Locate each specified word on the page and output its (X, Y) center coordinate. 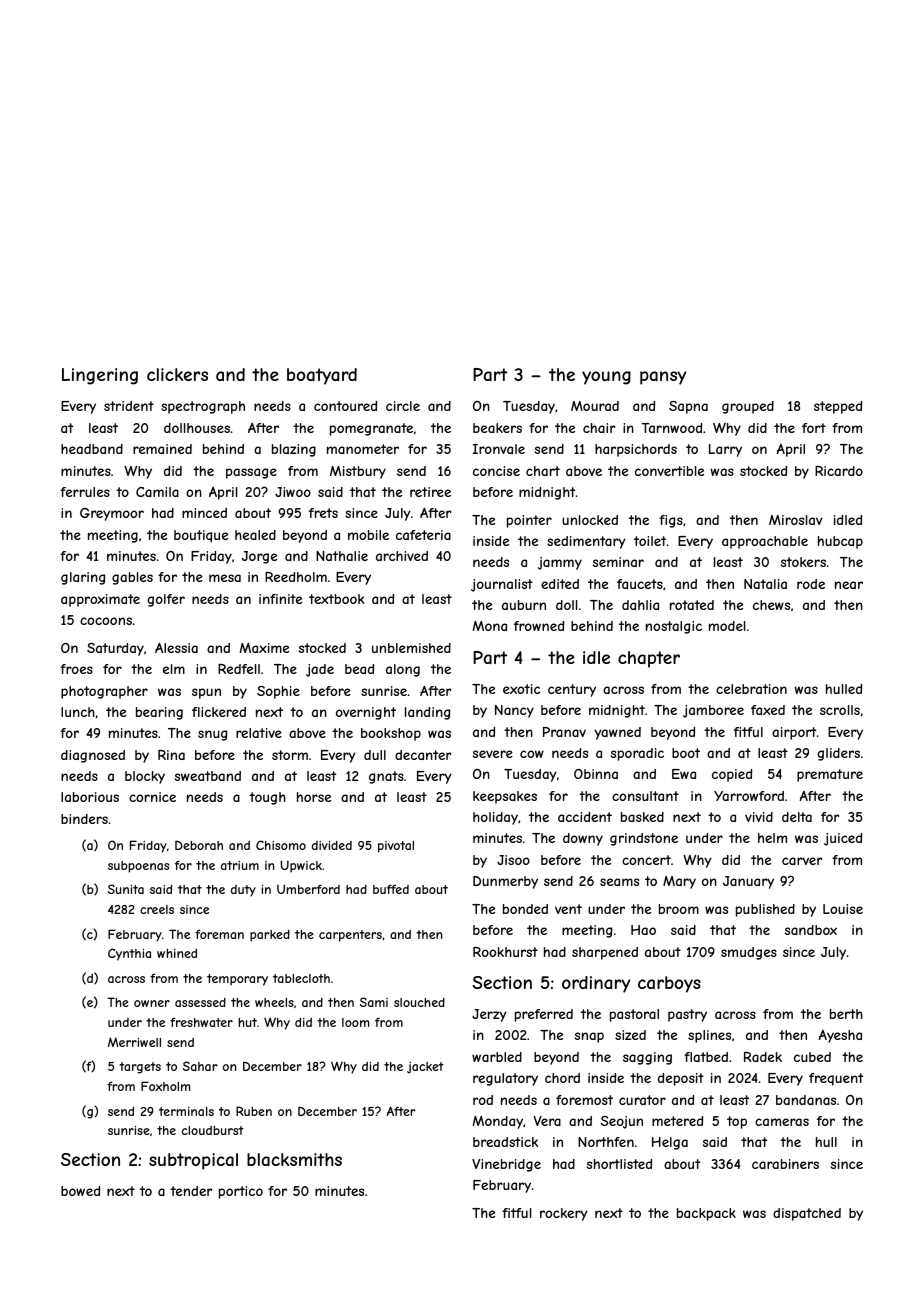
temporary (237, 980)
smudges (749, 953)
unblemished (411, 648)
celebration (751, 689)
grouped (748, 407)
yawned (617, 733)
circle (403, 406)
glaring (83, 578)
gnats (386, 777)
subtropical (193, 1161)
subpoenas (138, 867)
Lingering (100, 376)
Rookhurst (505, 952)
